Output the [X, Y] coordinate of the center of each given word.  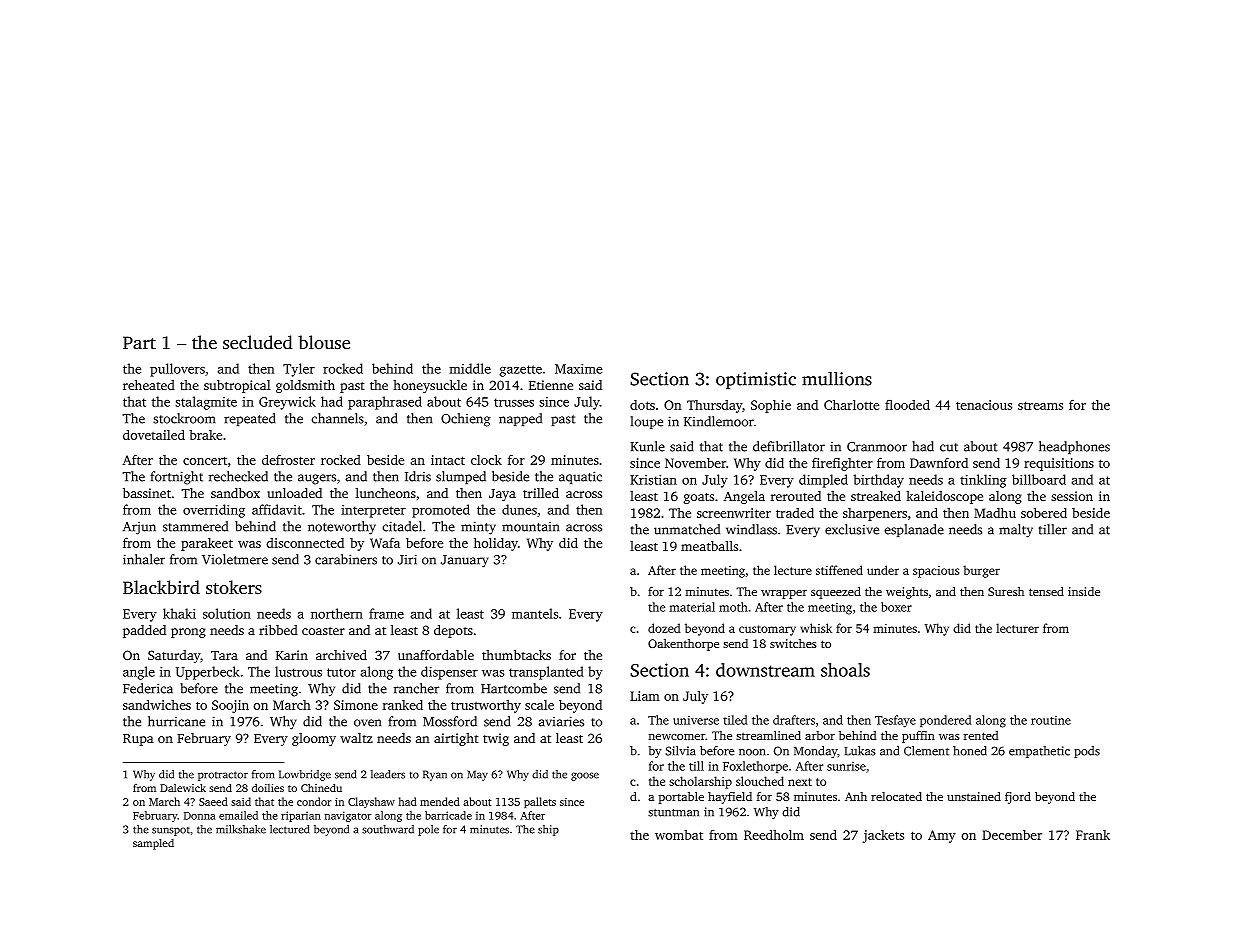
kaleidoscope [944, 497]
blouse [324, 342]
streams [1040, 405]
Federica [148, 688]
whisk [816, 628]
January [465, 561]
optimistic [756, 381]
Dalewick [183, 787]
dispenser [449, 673]
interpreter [373, 511]
